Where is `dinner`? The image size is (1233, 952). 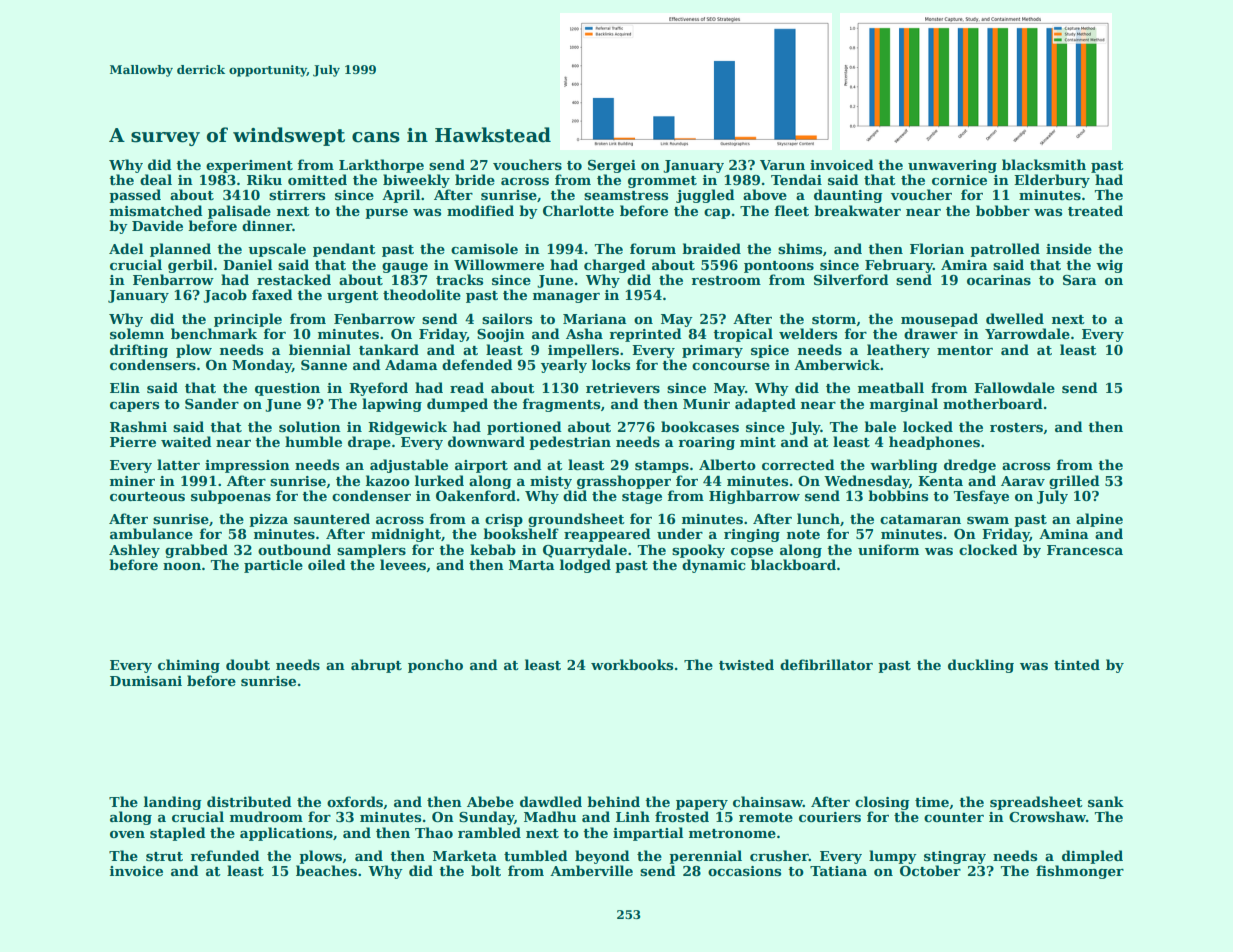
dinner is located at coordinates (267, 225).
